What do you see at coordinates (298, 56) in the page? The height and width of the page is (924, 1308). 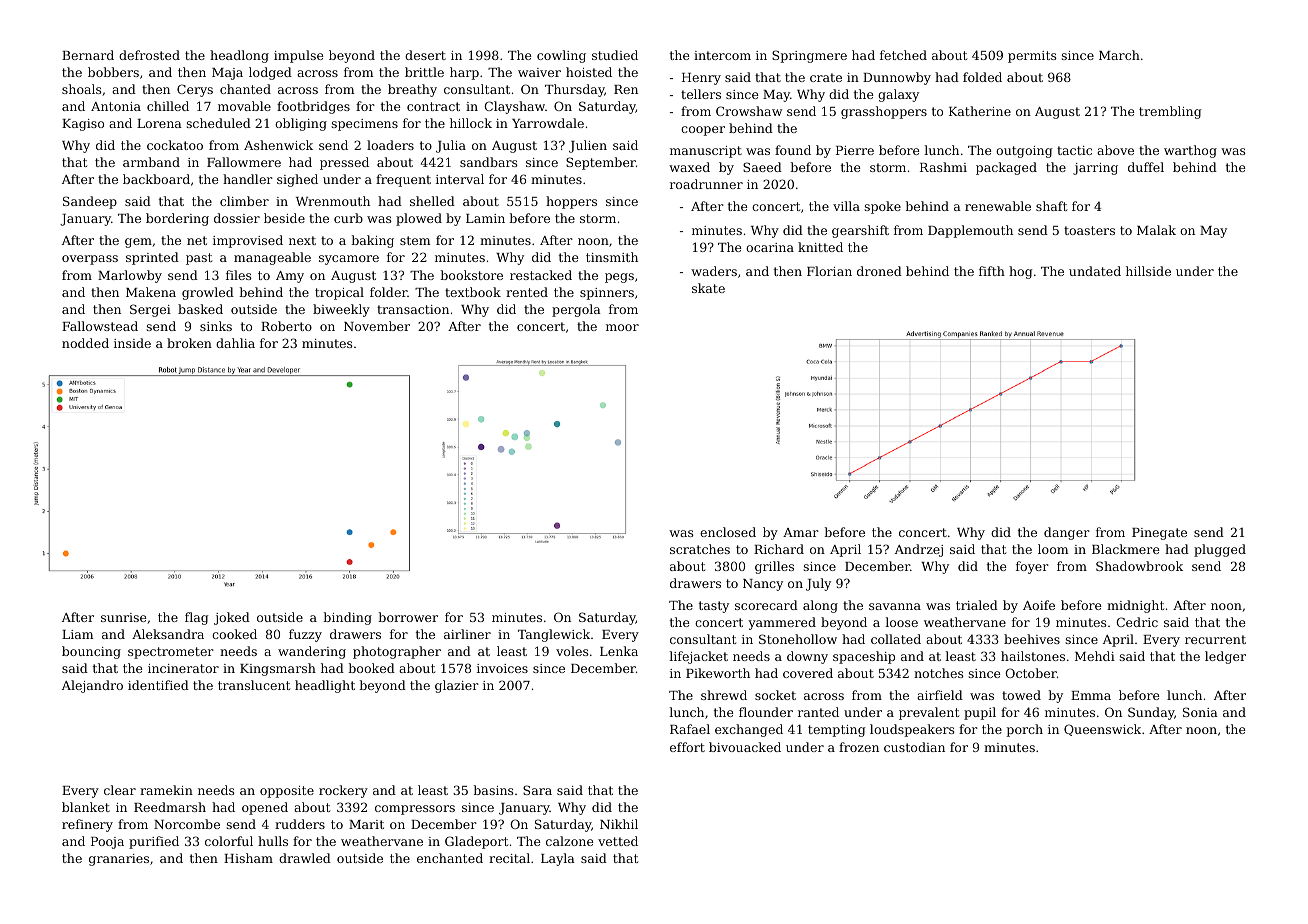 I see `impulse` at bounding box center [298, 56].
